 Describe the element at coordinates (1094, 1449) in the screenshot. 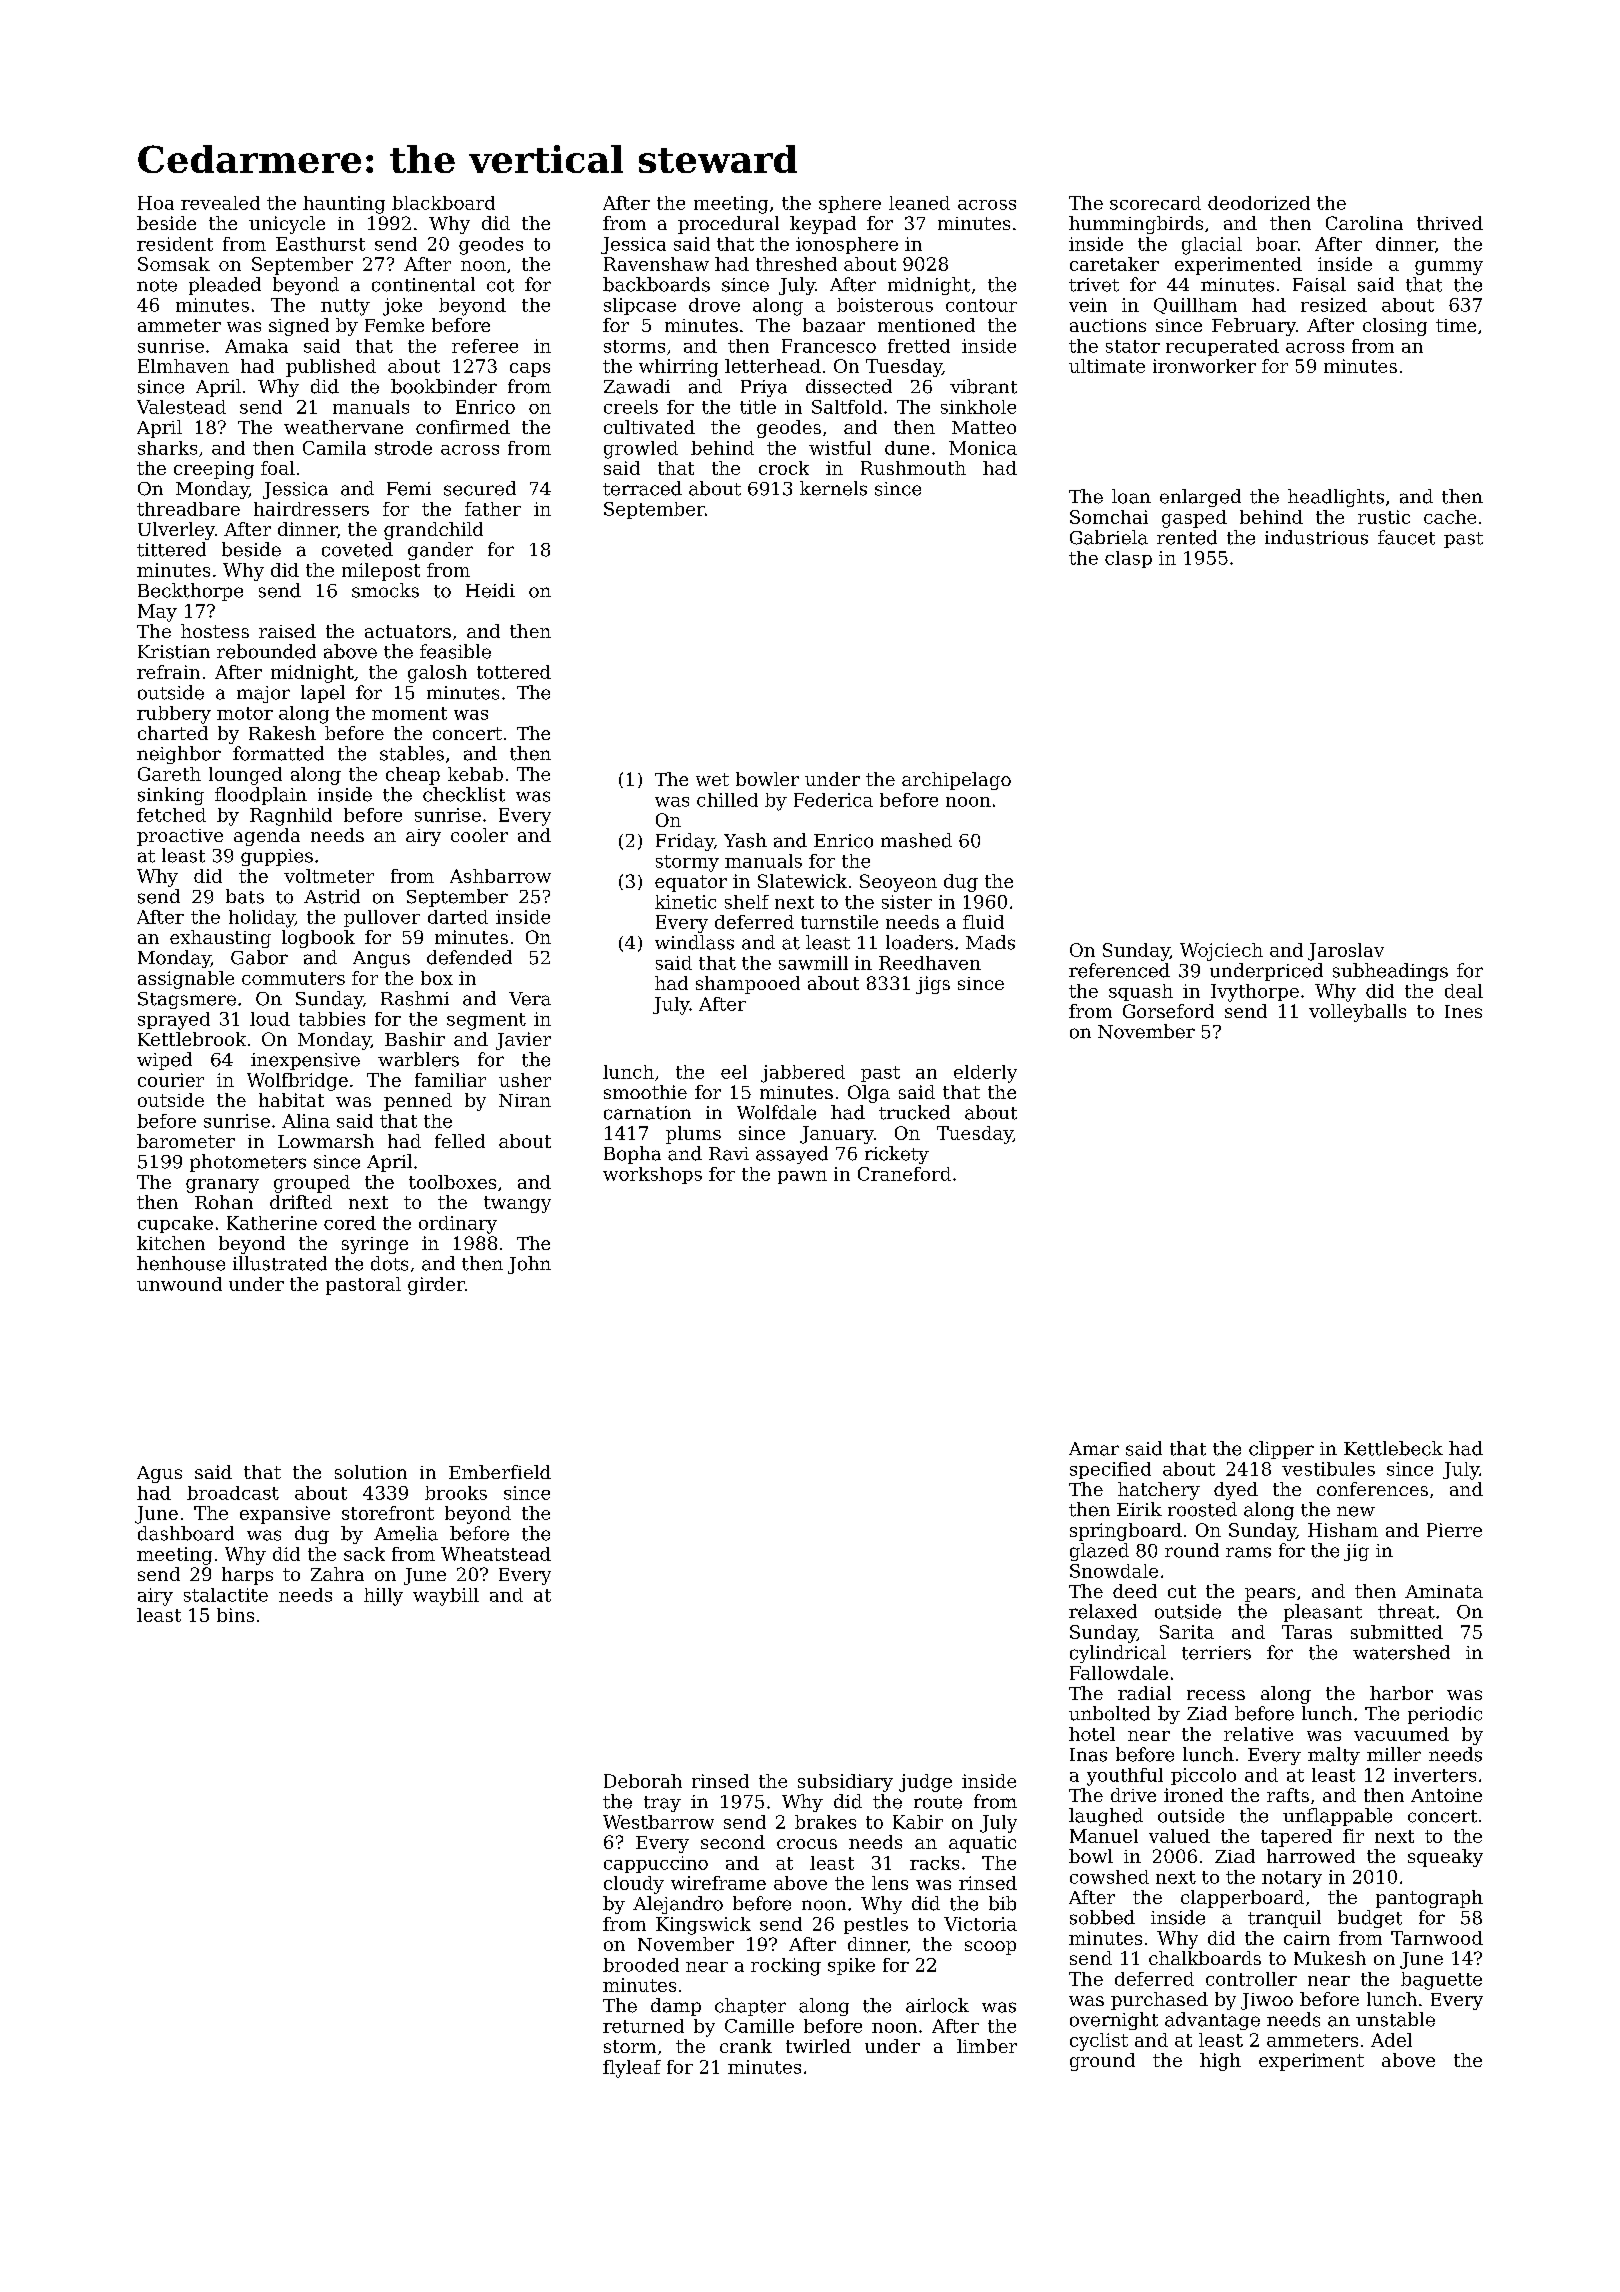

I see `Amar` at that location.
